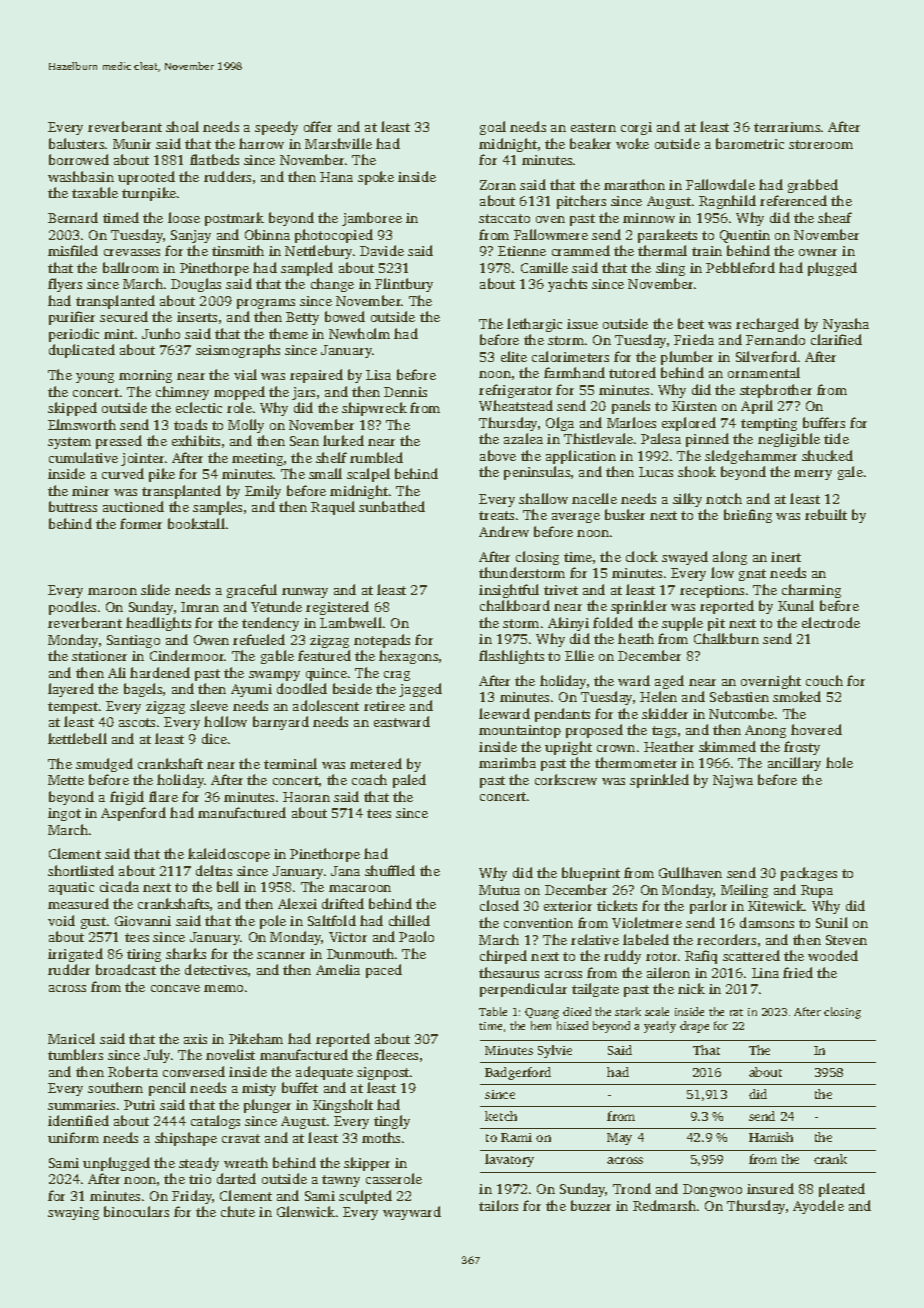 The height and width of the image is (1308, 924). What do you see at coordinates (141, 523) in the image?
I see `former` at bounding box center [141, 523].
